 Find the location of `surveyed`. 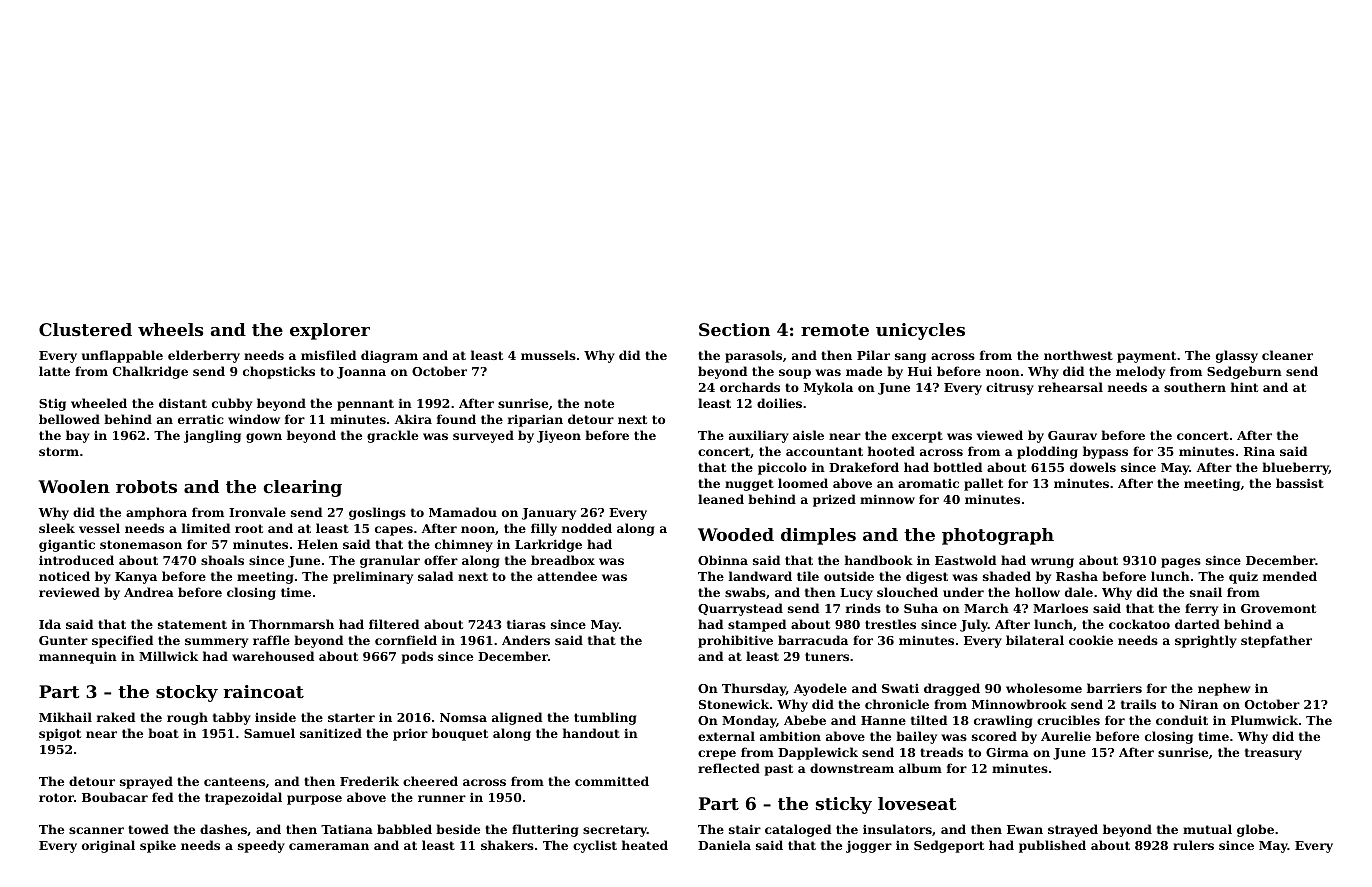

surveyed is located at coordinates (483, 436).
